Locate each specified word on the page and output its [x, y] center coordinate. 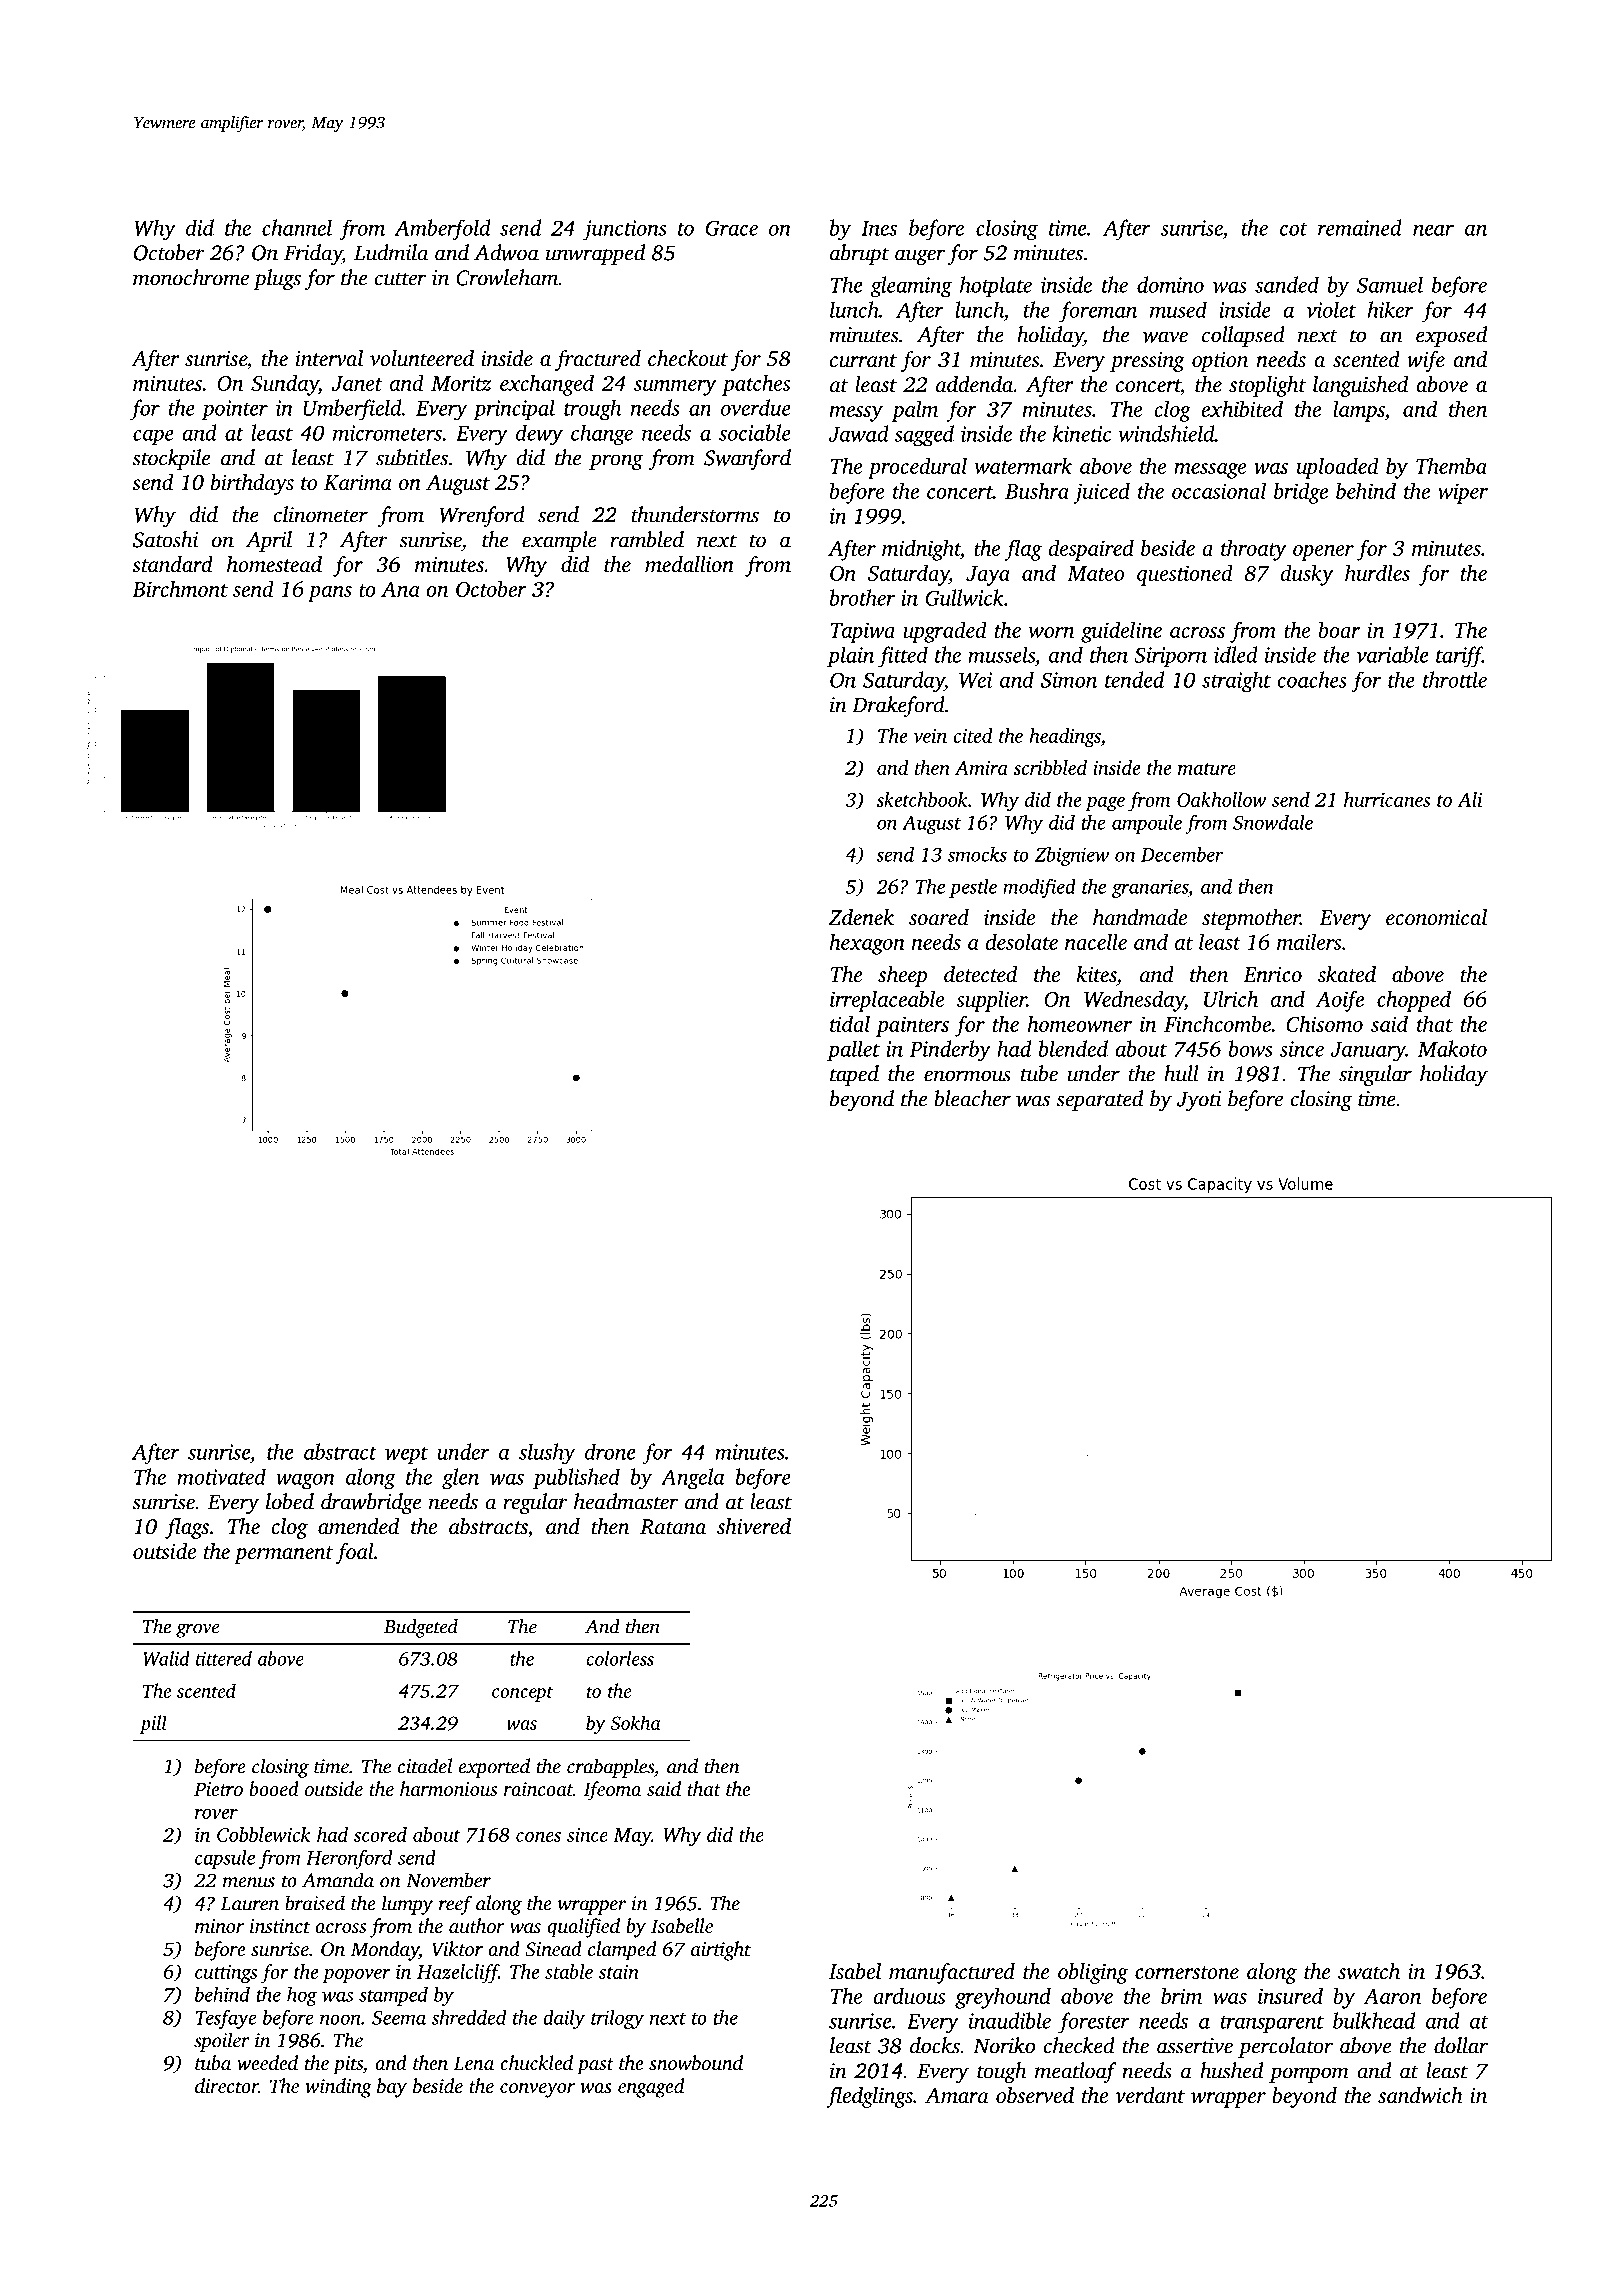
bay [392, 2088]
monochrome [191, 277]
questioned [1185, 575]
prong [616, 462]
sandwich [1420, 2095]
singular [1375, 1075]
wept [406, 1456]
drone [610, 1451]
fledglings [869, 2097]
